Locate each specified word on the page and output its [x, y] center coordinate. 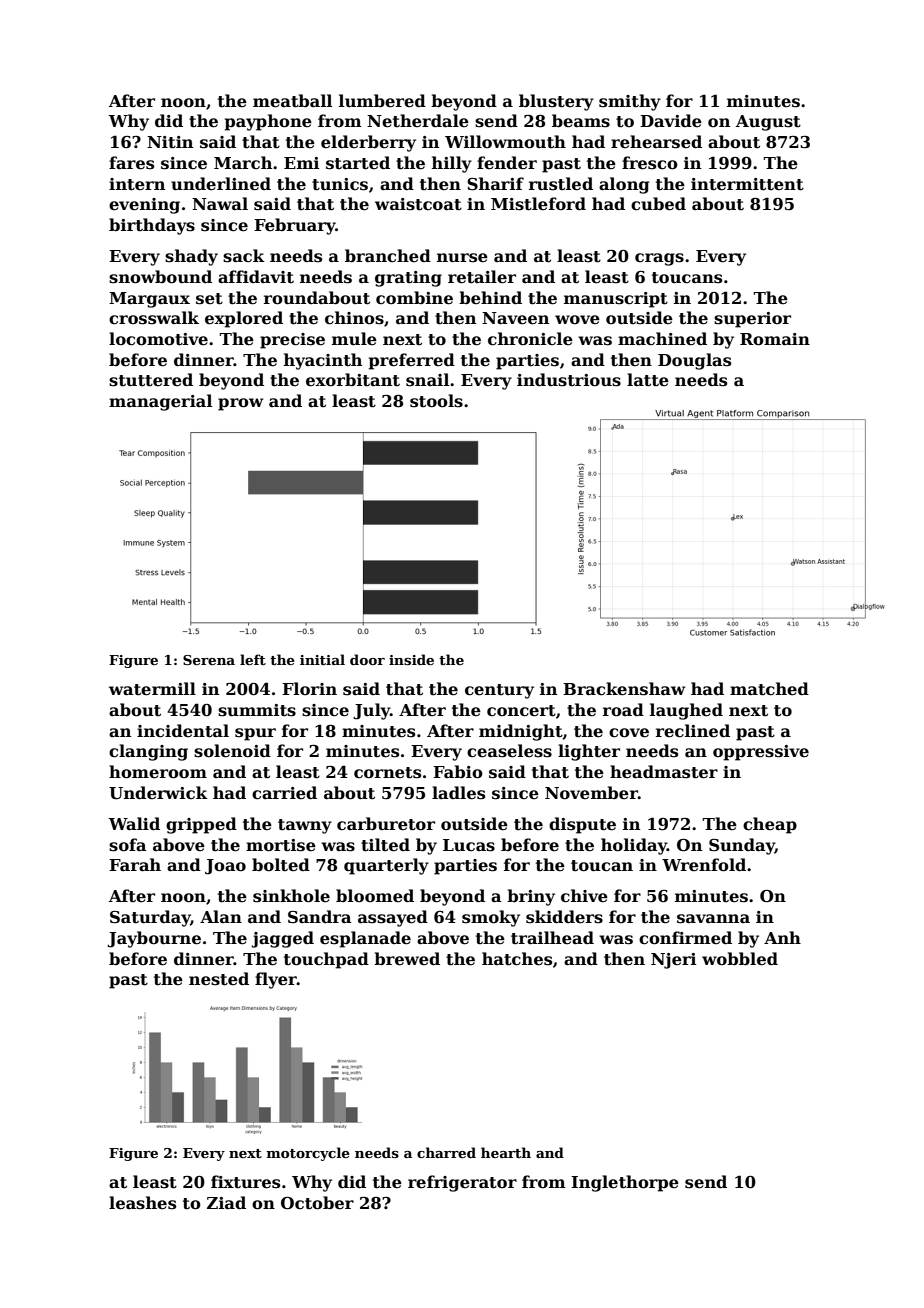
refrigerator [462, 1183]
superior [752, 320]
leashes [142, 1203]
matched [769, 689]
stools [436, 401]
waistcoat [418, 204]
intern [137, 184]
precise [292, 341]
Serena [209, 660]
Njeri [673, 961]
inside [411, 659]
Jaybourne [154, 939]
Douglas [694, 361]
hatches [517, 959]
